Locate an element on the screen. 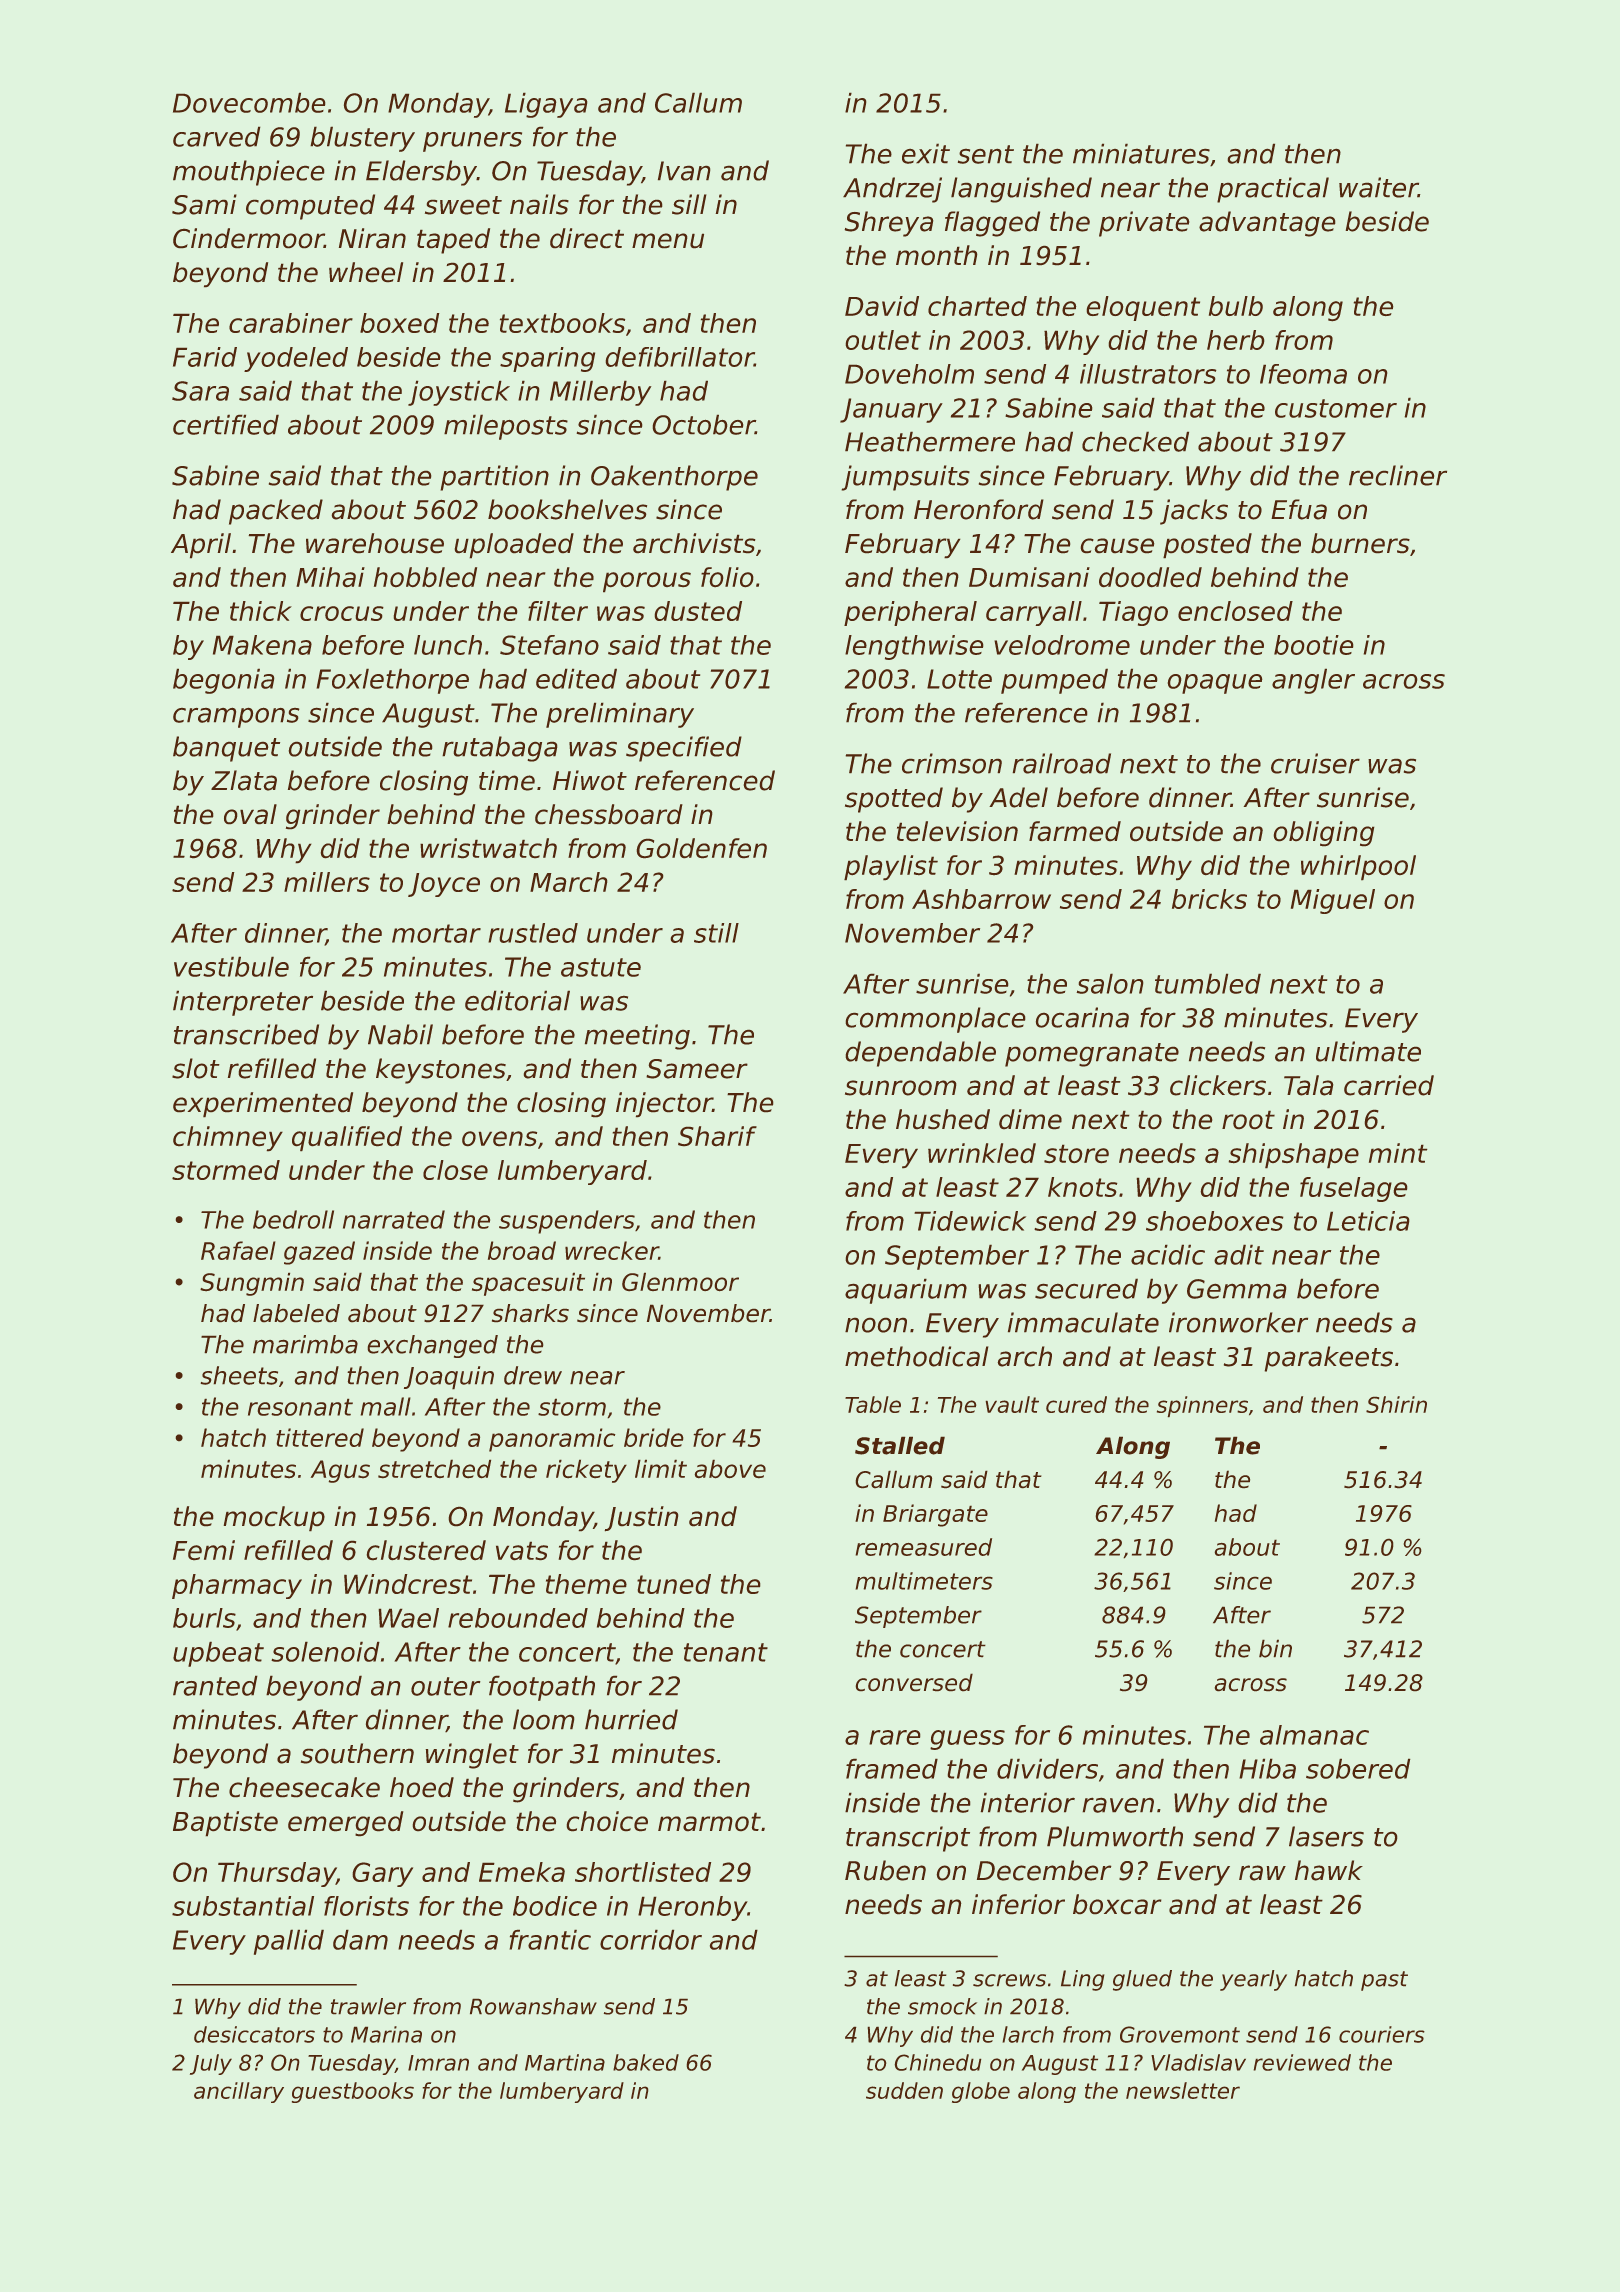  tittered is located at coordinates (320, 1437).
